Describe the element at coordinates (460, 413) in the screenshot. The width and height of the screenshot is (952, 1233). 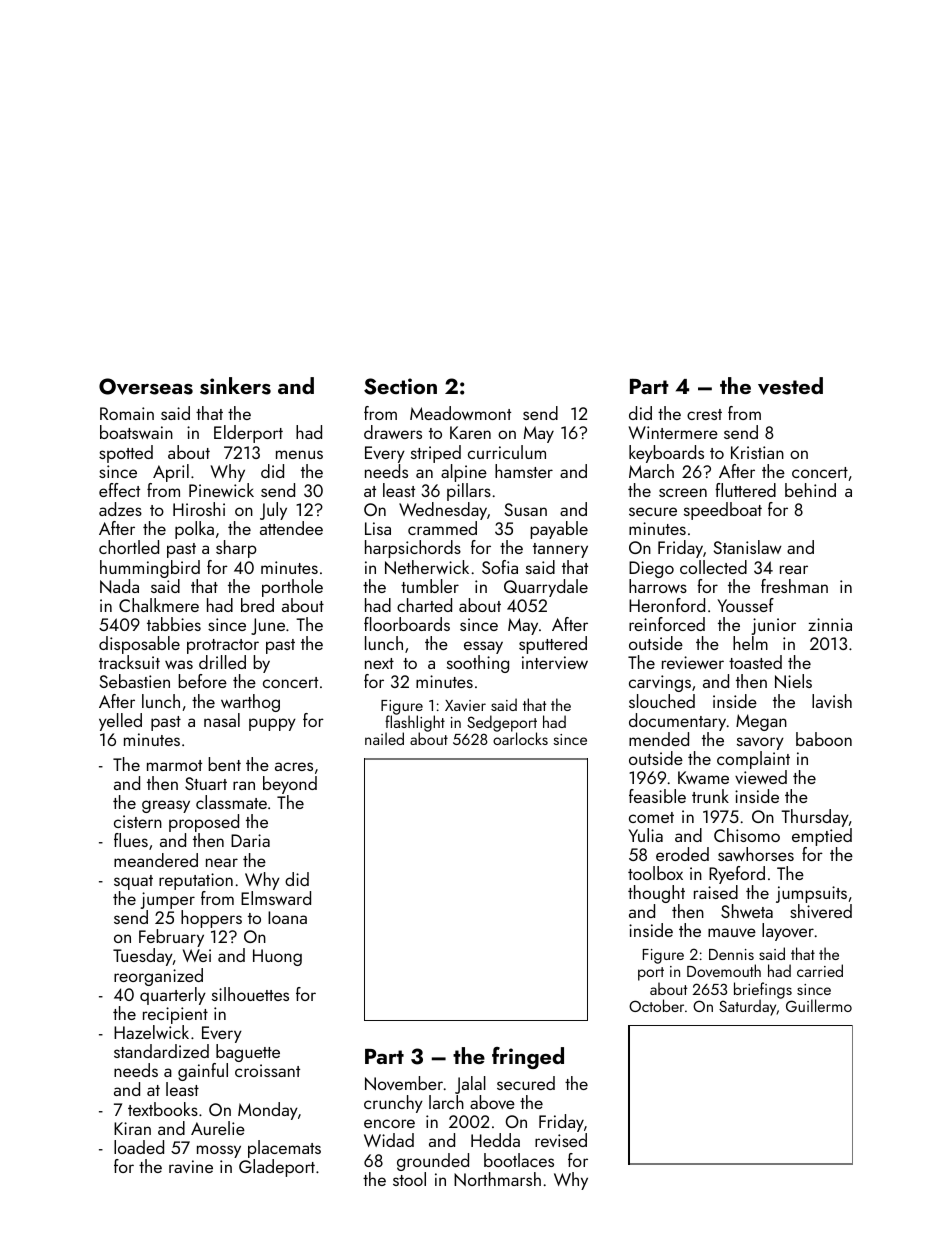
I see `Meadowmont` at that location.
